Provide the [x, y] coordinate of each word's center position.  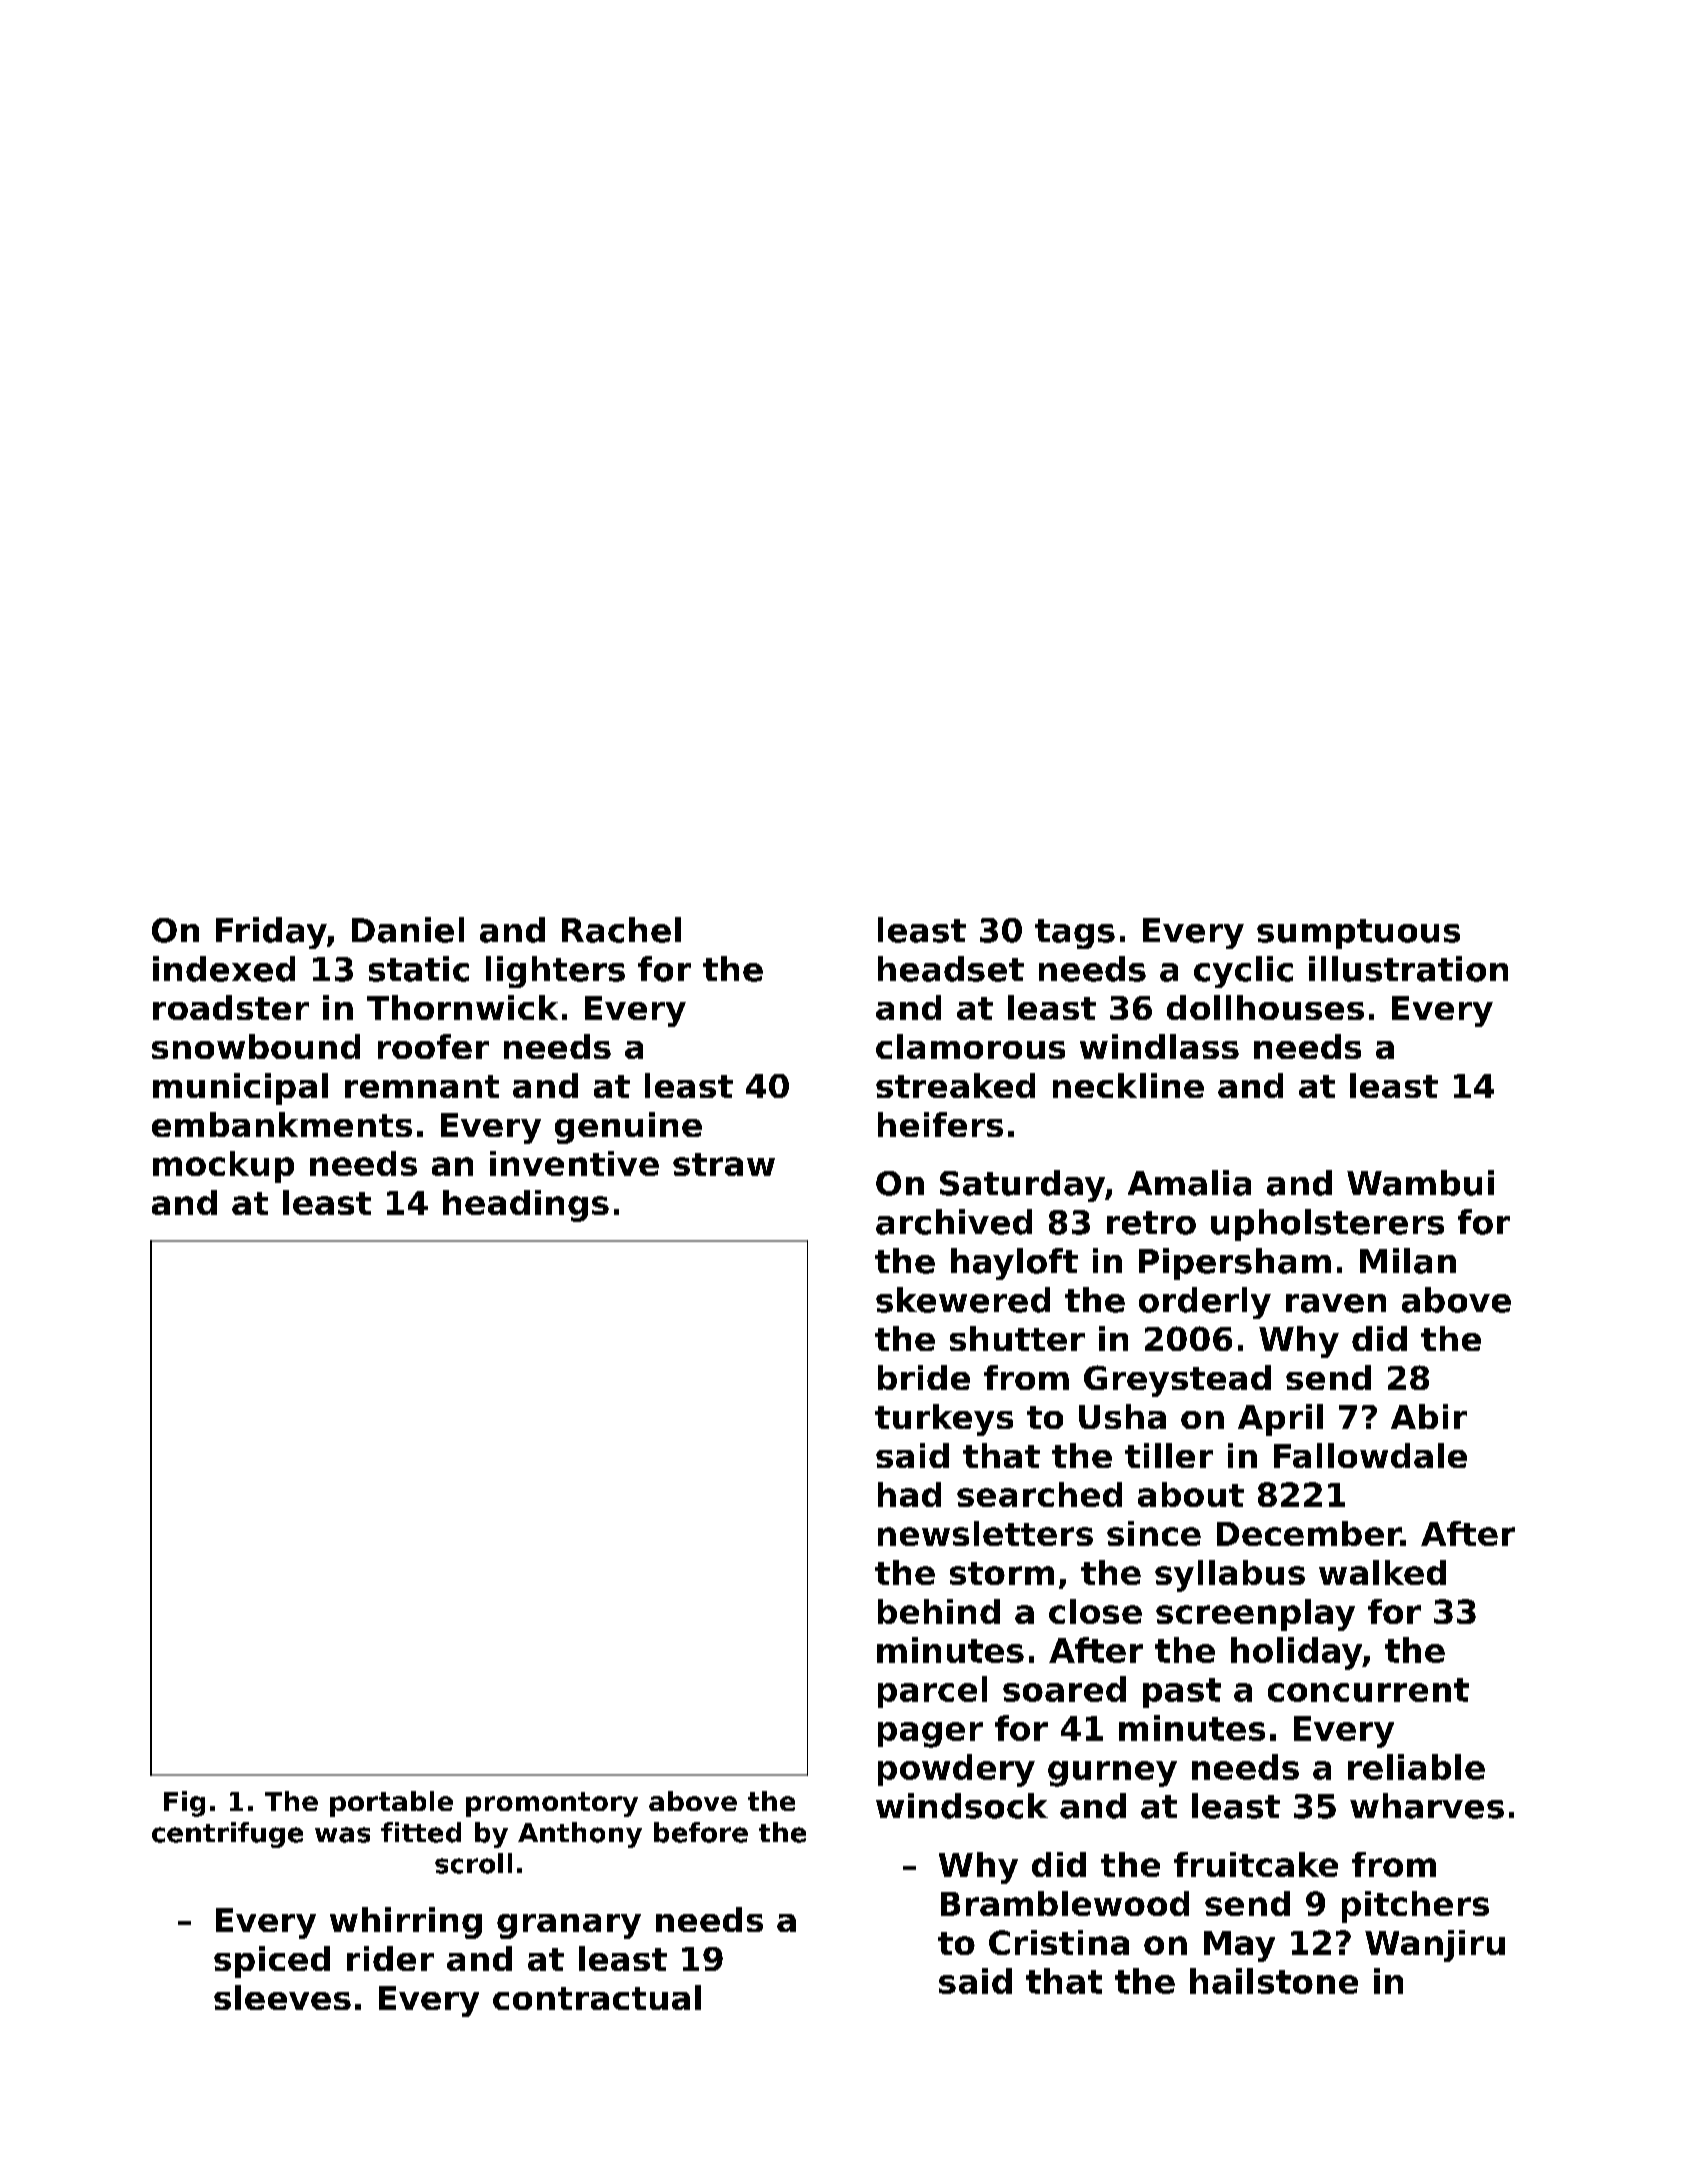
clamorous [970, 1046]
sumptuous [1358, 934]
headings [526, 1206]
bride [924, 1377]
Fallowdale [1370, 1455]
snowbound [256, 1046]
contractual [597, 1997]
